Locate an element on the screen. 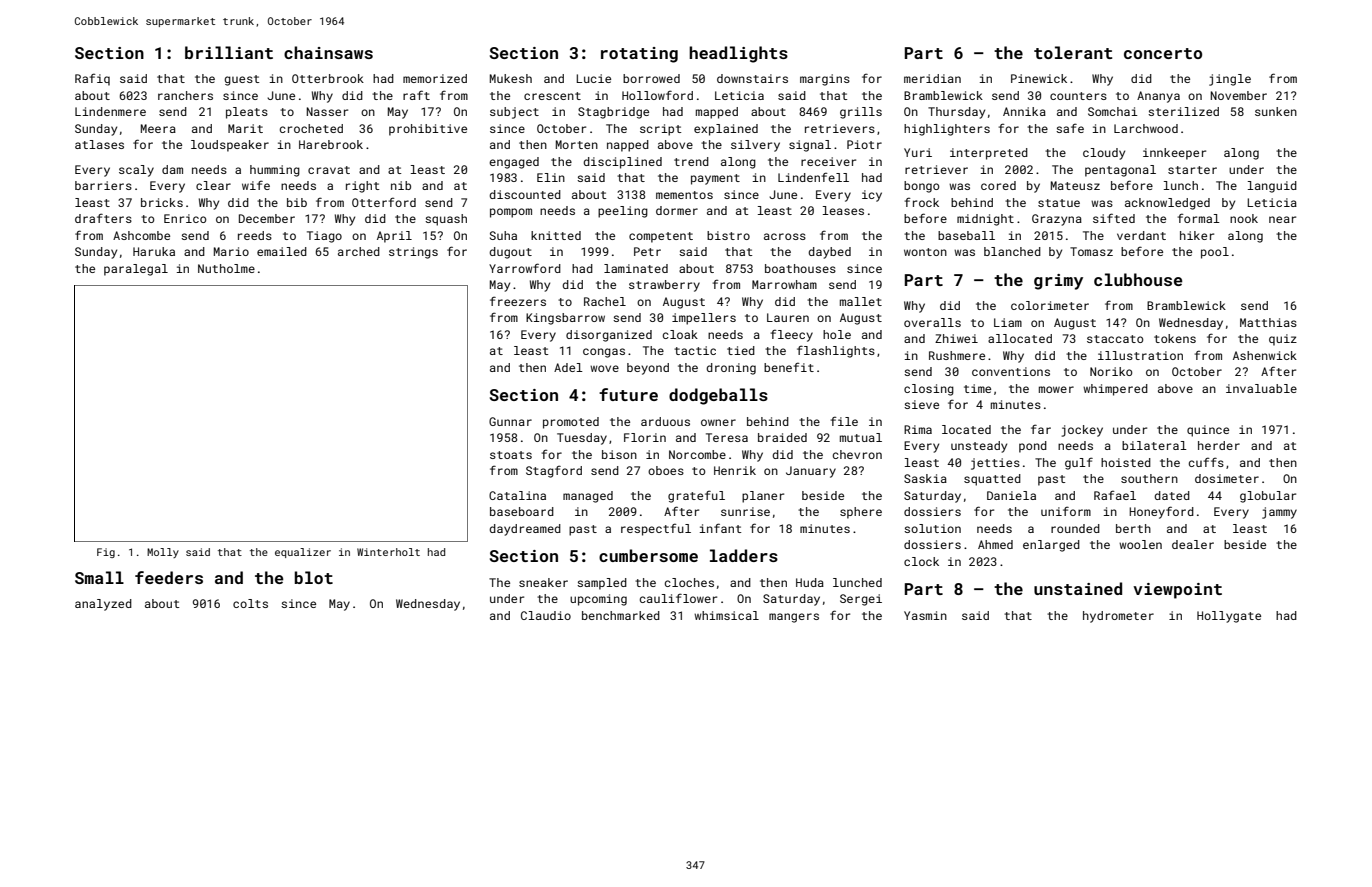  sphere is located at coordinates (861, 513).
